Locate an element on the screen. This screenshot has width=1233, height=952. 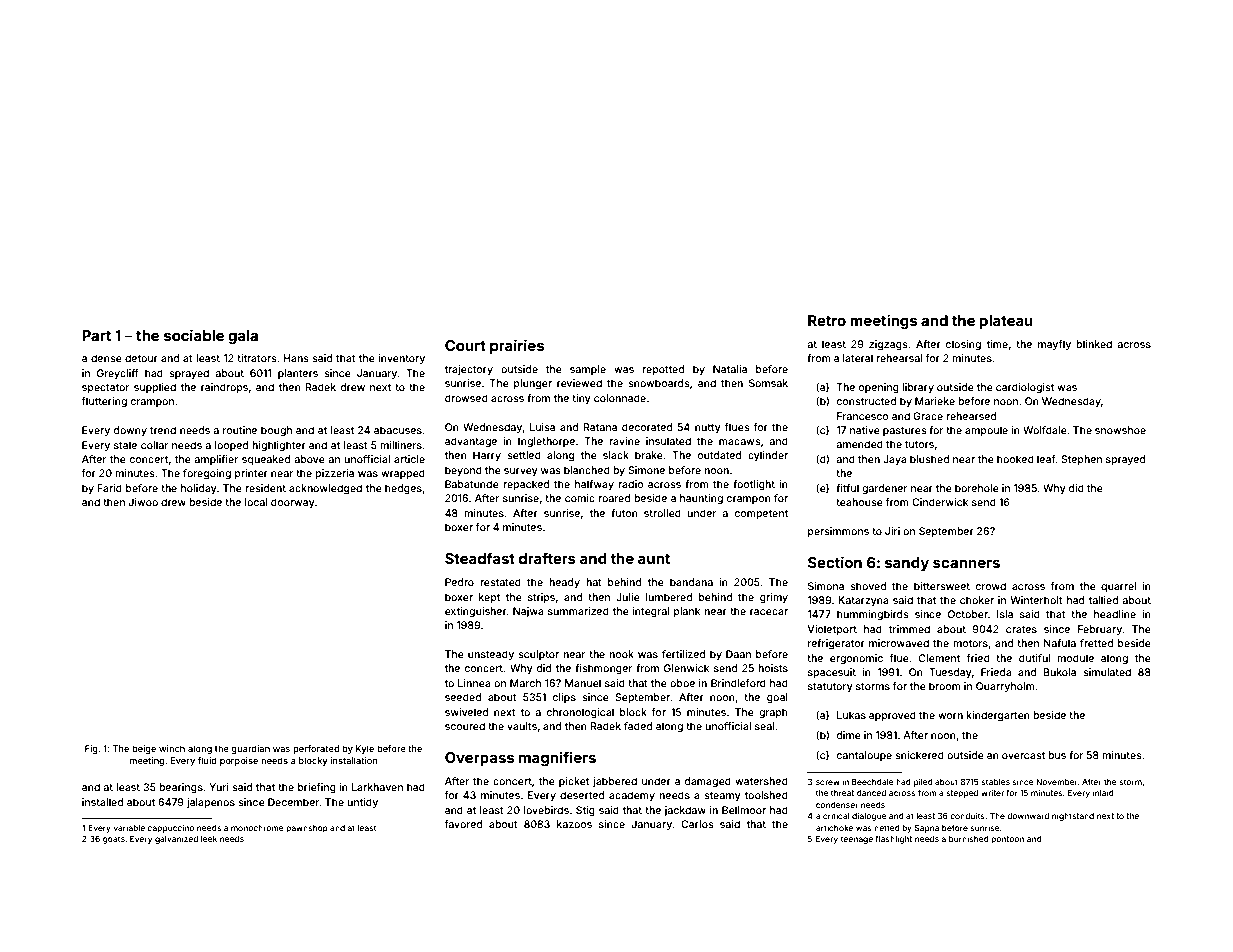
Part is located at coordinates (96, 335).
